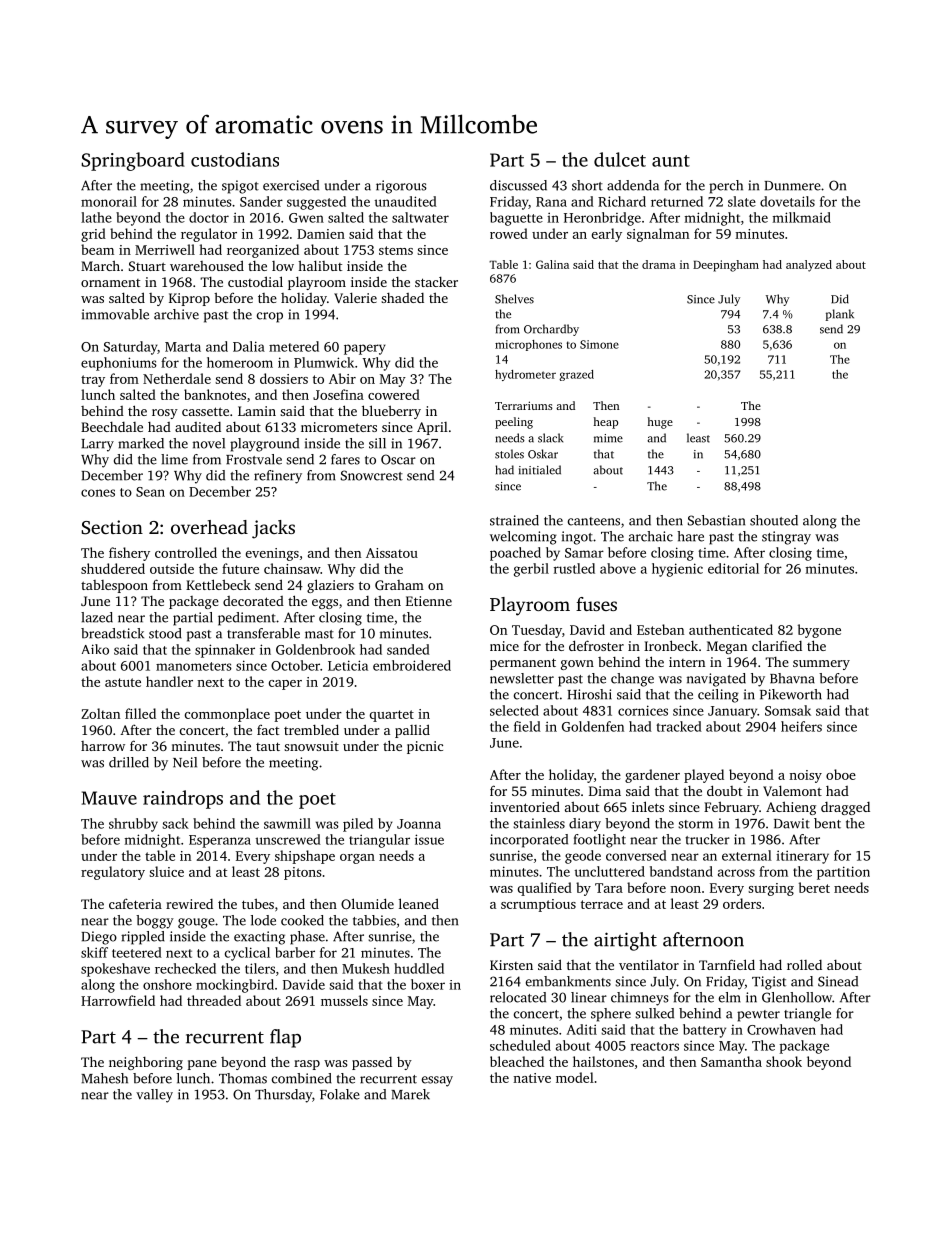 The image size is (952, 1233). What do you see at coordinates (167, 984) in the image?
I see `onshore` at bounding box center [167, 984].
